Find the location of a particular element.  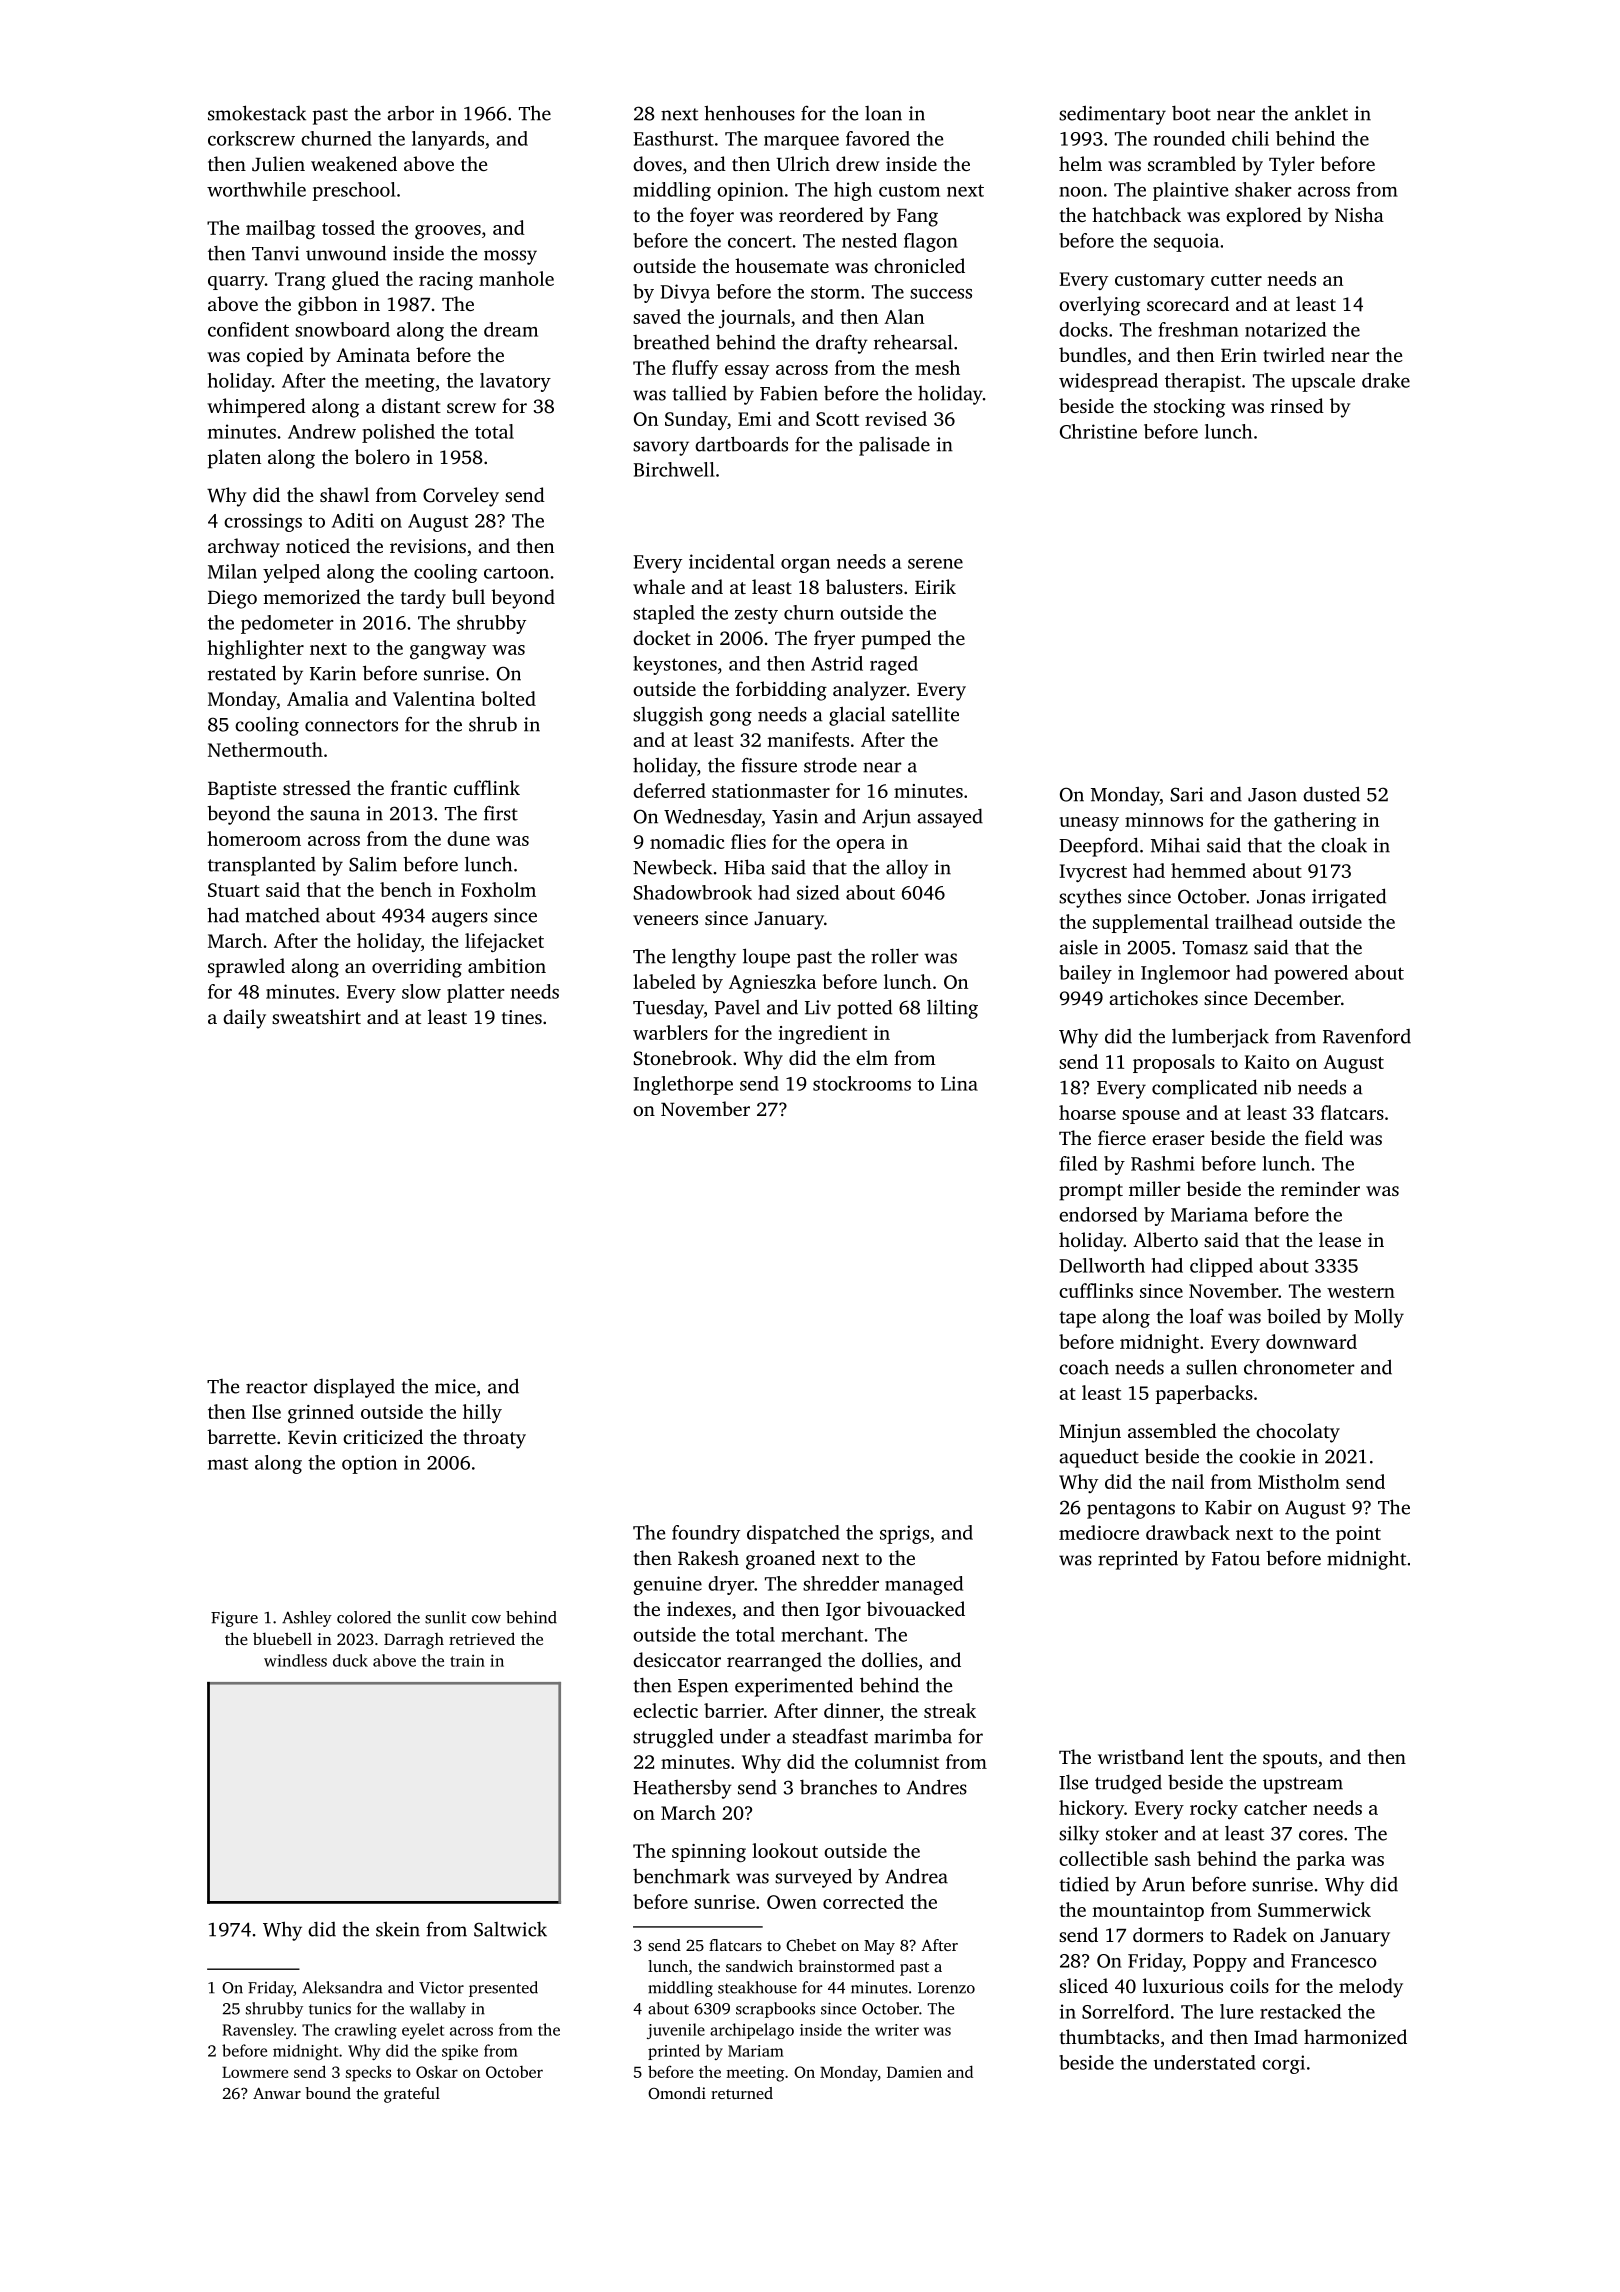

corgi is located at coordinates (1283, 2064).
